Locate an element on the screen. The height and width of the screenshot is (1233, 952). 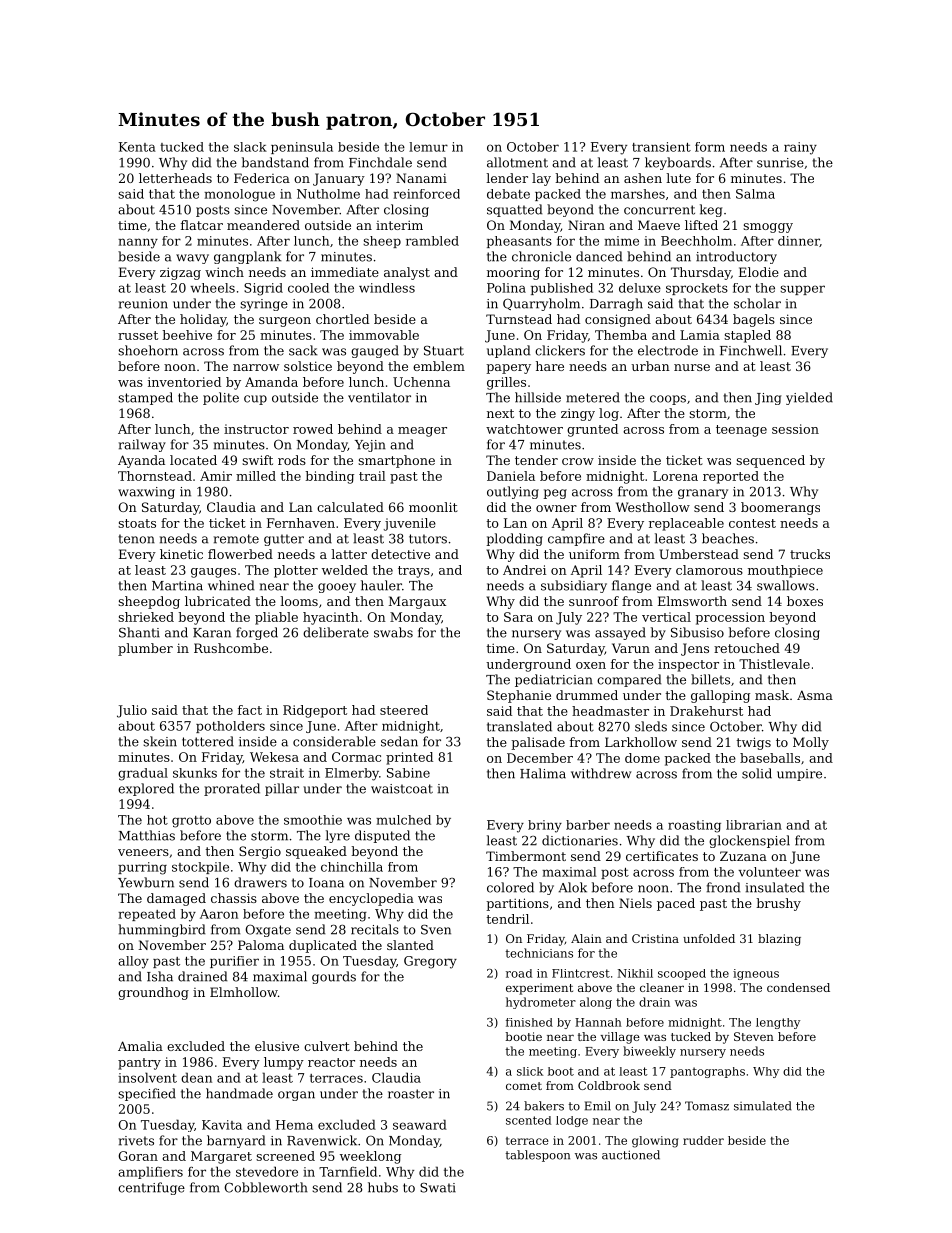
pantry is located at coordinates (139, 1064).
